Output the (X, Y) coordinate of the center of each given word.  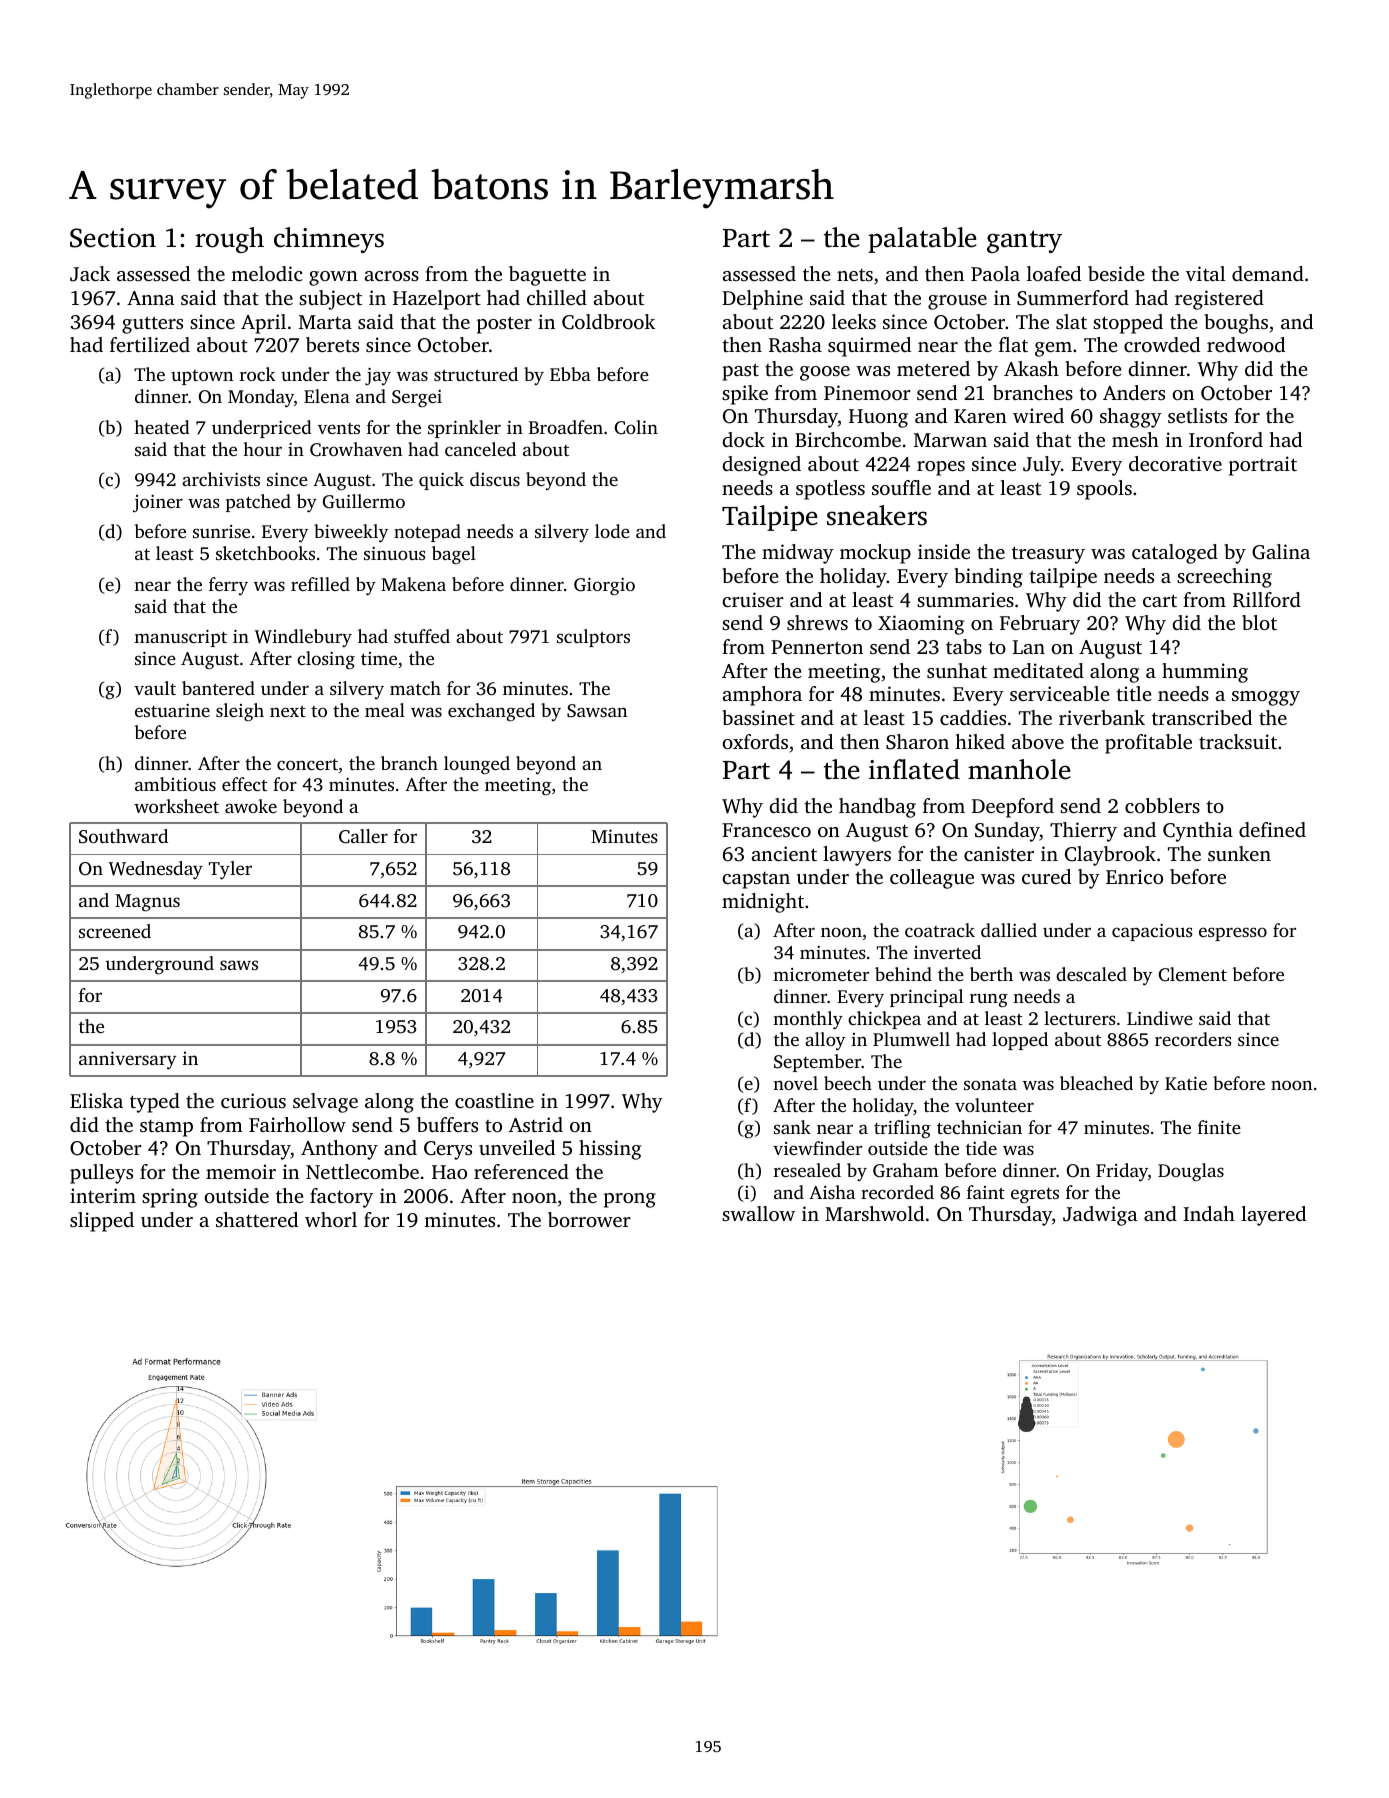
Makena (413, 584)
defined (1272, 829)
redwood (1246, 344)
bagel (454, 555)
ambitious (175, 784)
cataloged (1175, 554)
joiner (158, 504)
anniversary (127, 1060)
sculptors (593, 638)
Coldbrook (608, 322)
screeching (1224, 578)
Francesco (766, 830)
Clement (1193, 974)
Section (113, 238)
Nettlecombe (362, 1171)
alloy (825, 1041)
